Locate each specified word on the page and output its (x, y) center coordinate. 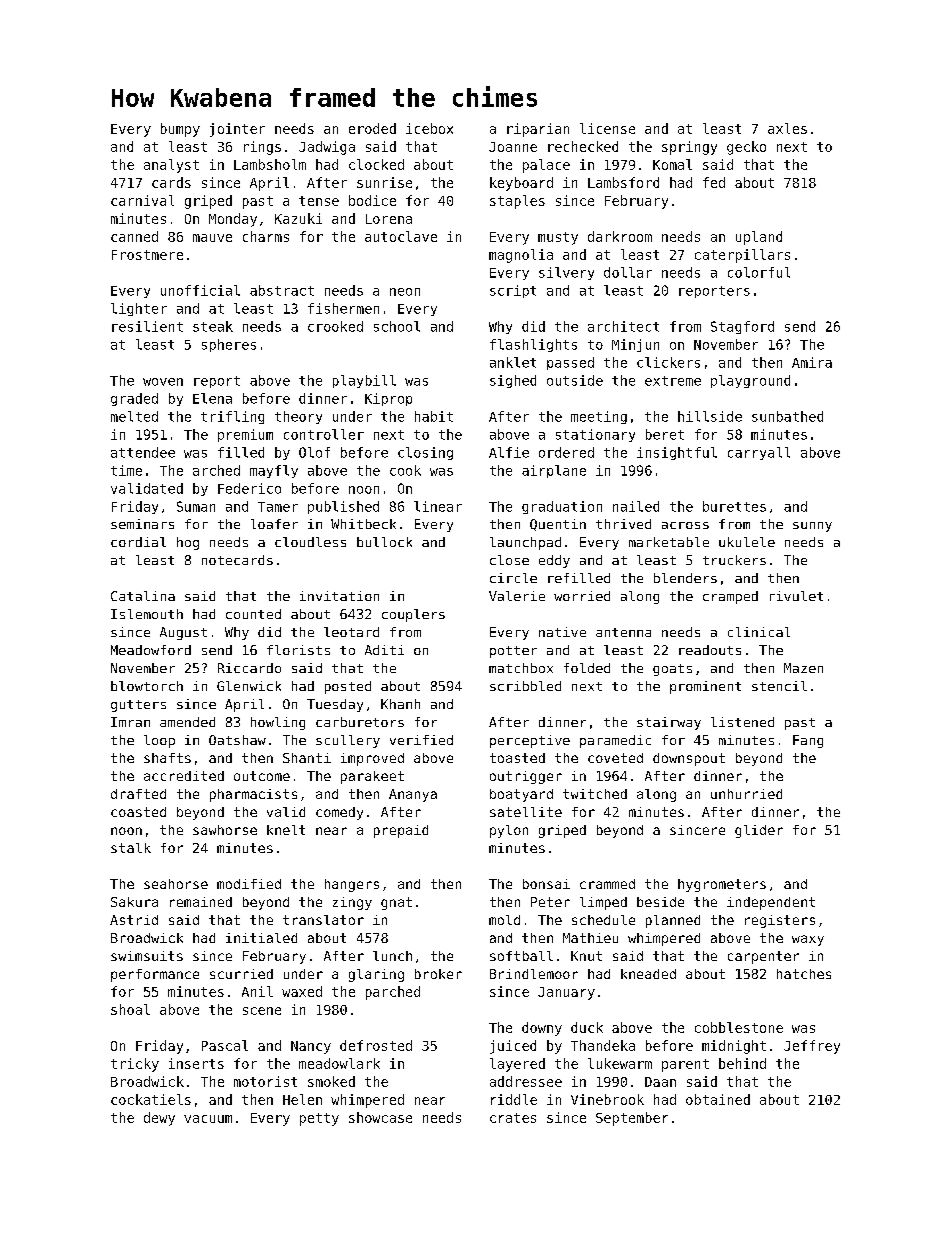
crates (513, 1118)
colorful (759, 272)
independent (771, 903)
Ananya (413, 795)
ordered (566, 452)
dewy (159, 1119)
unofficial (200, 290)
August (183, 633)
